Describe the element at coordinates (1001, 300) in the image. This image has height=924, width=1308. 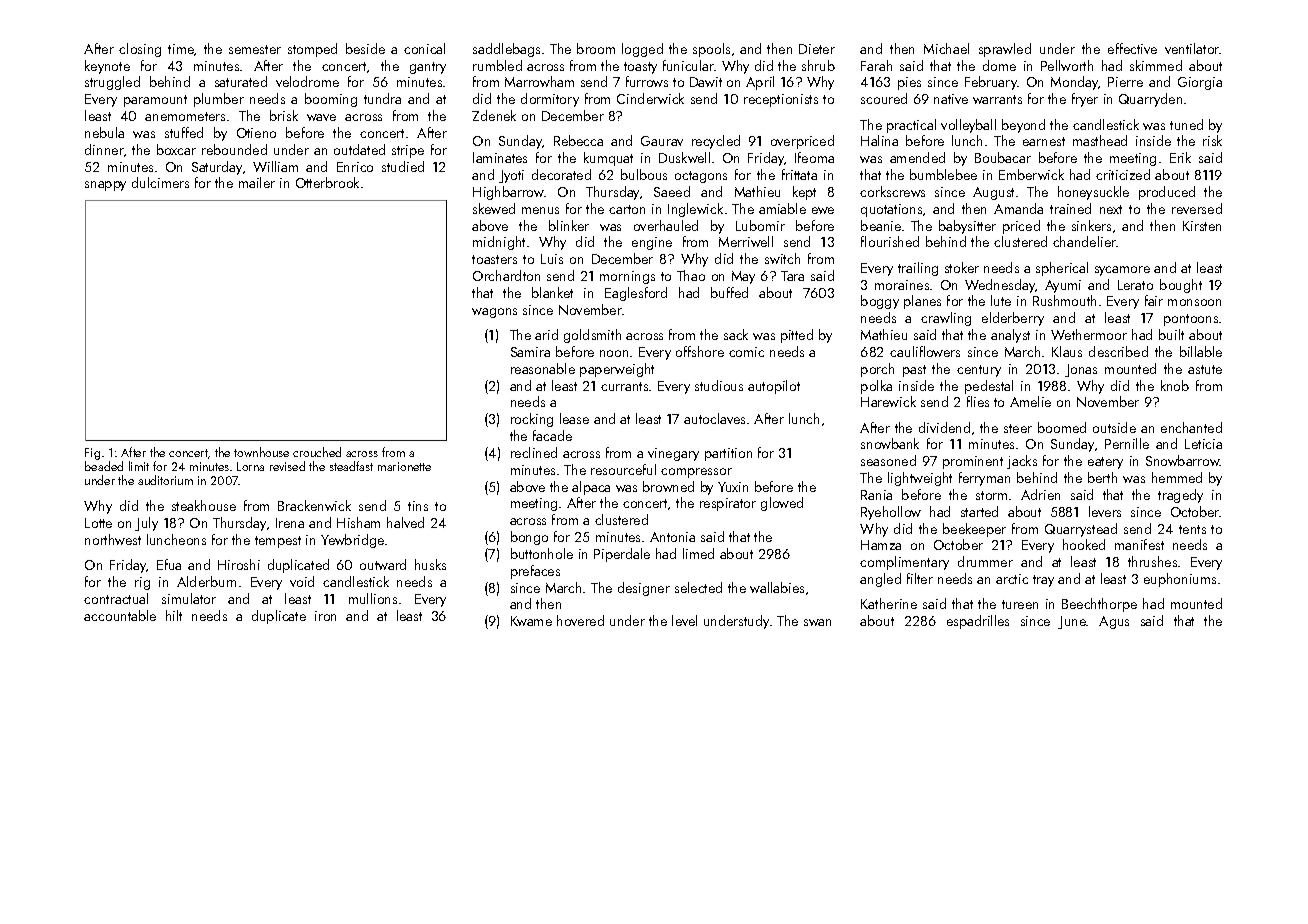
I see `lute` at that location.
